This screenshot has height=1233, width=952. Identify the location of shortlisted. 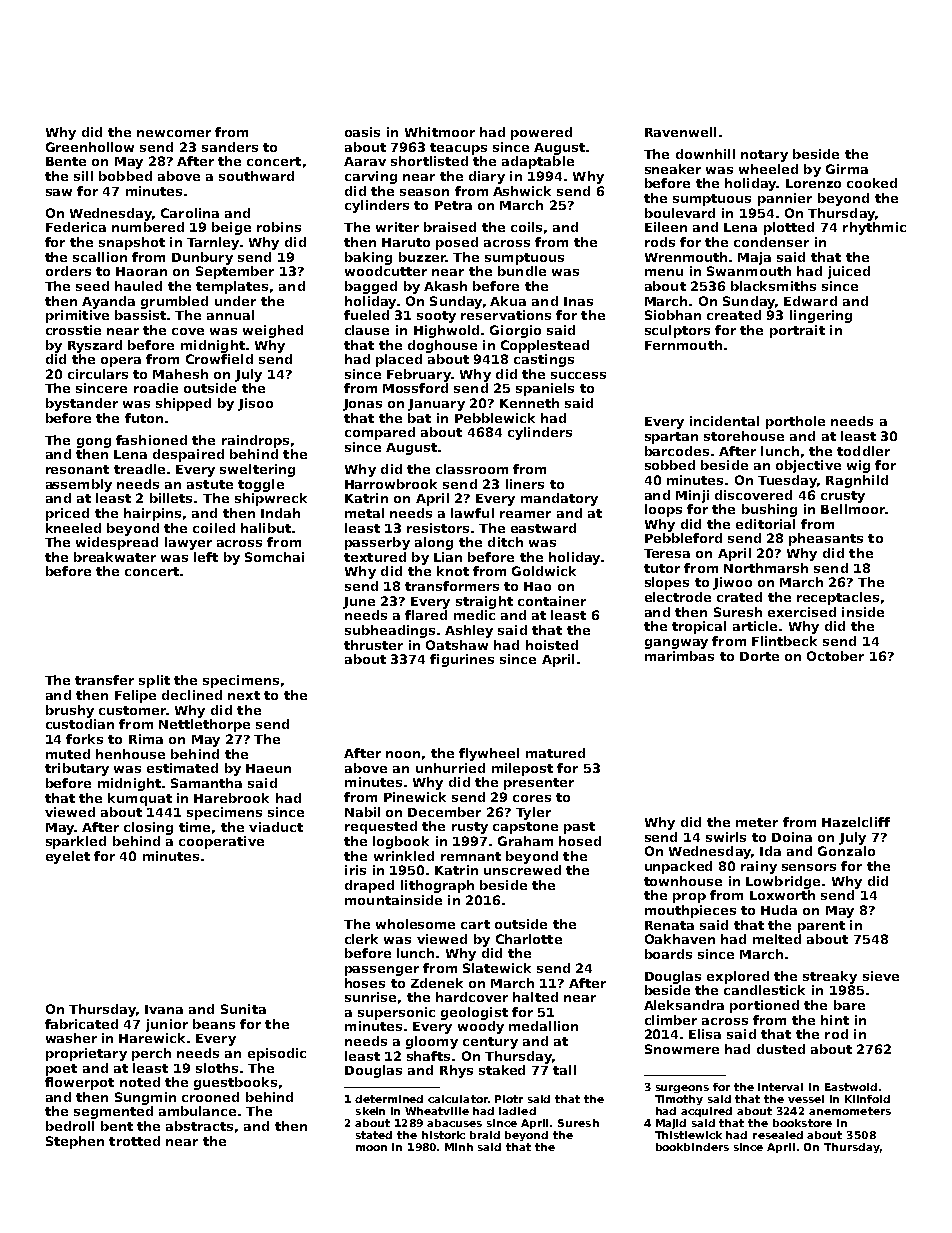
(429, 161).
